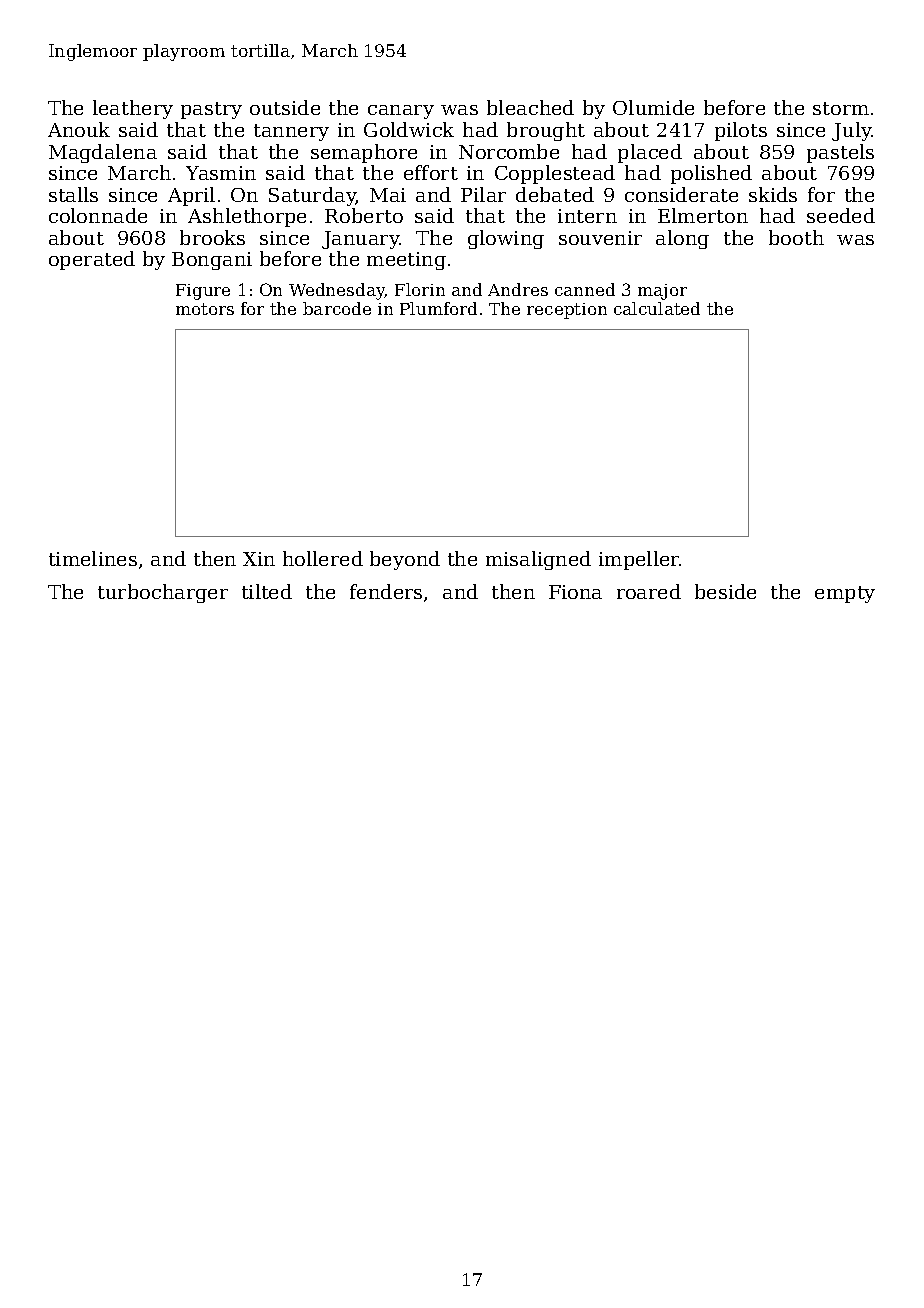 The height and width of the document is (1308, 924). What do you see at coordinates (567, 311) in the document?
I see `reception` at bounding box center [567, 311].
